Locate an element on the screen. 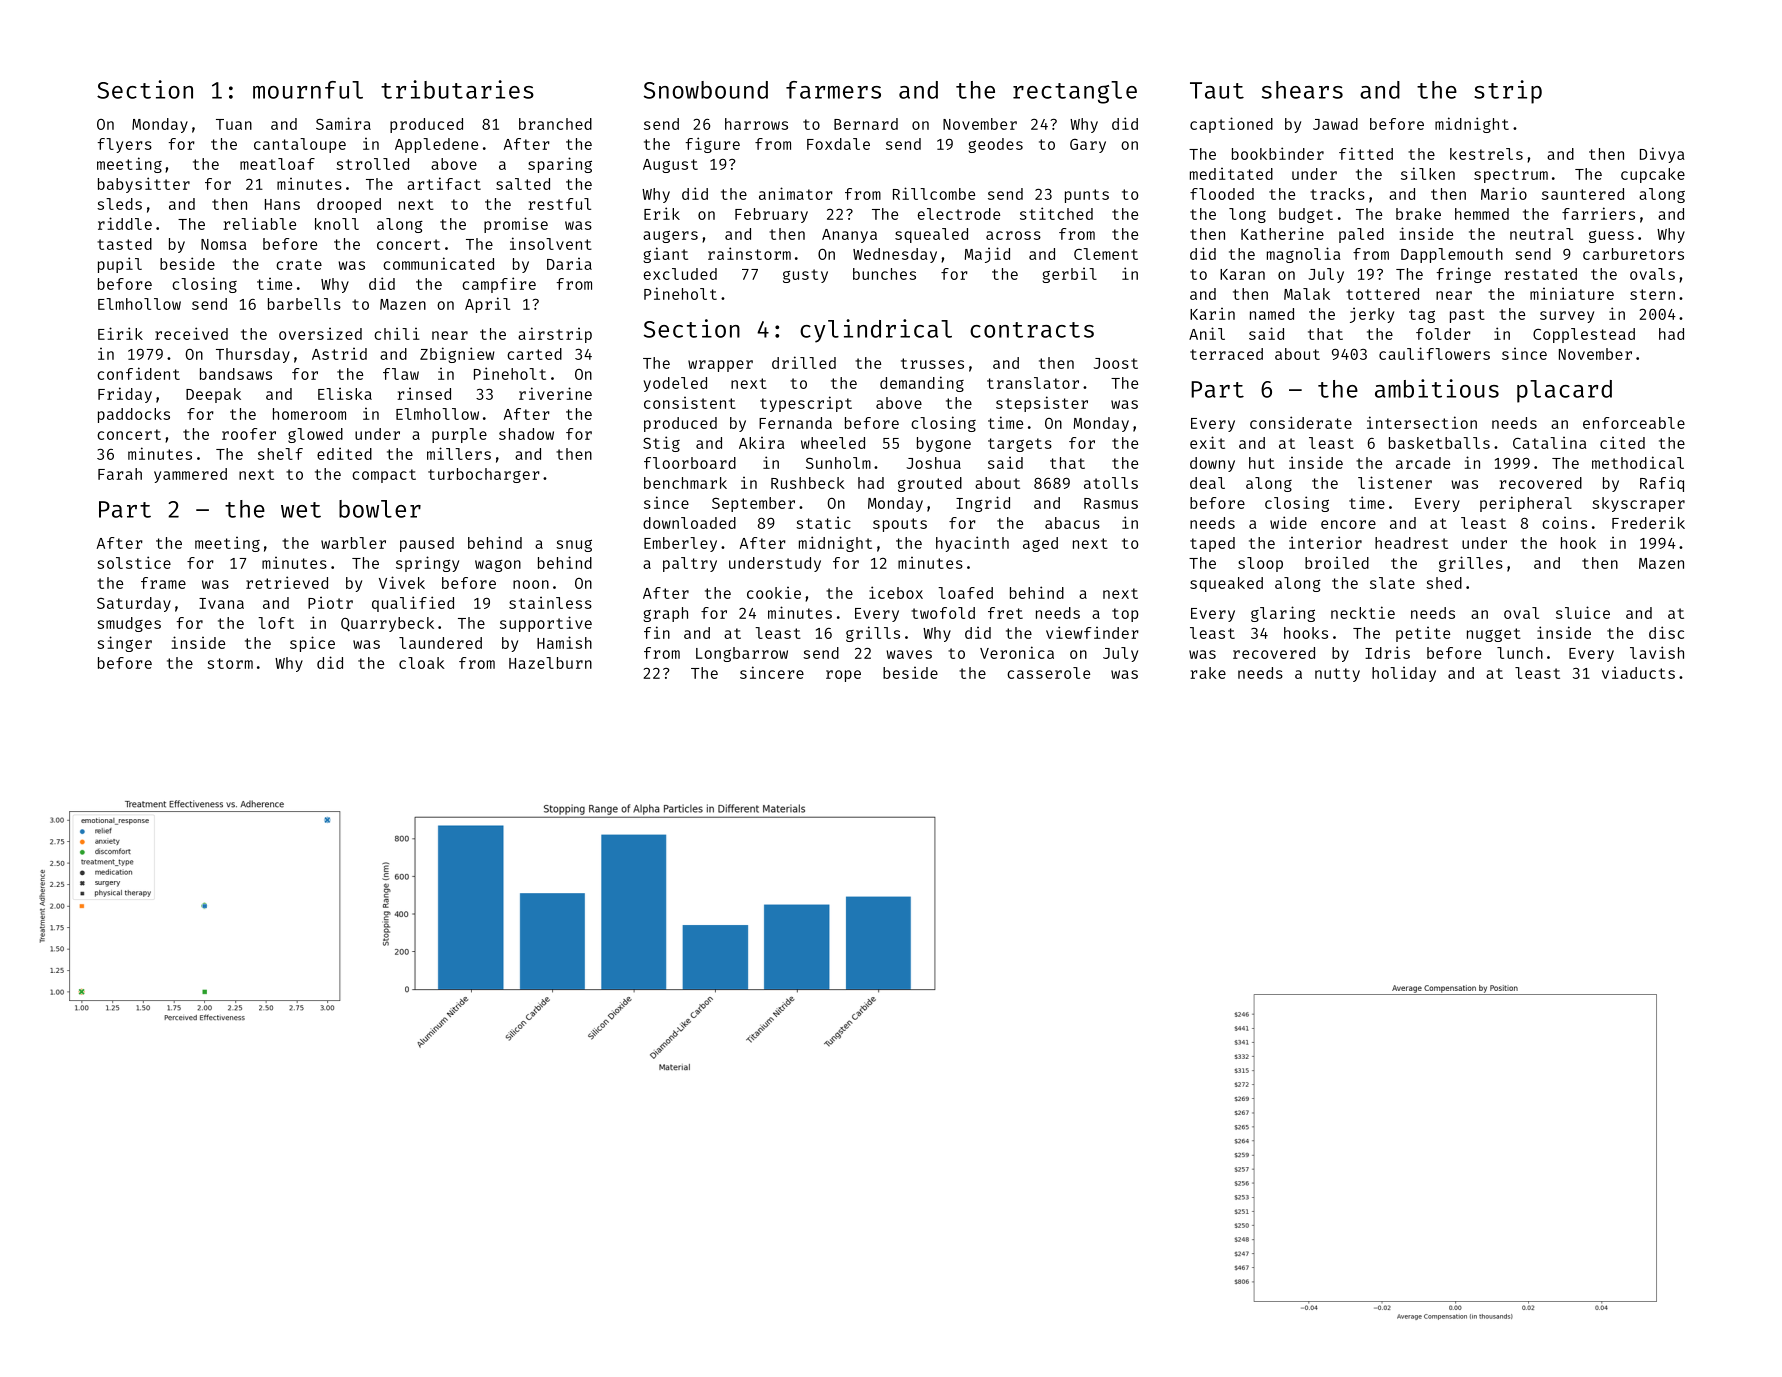 This screenshot has width=1782, height=1377. Karin is located at coordinates (1212, 314).
